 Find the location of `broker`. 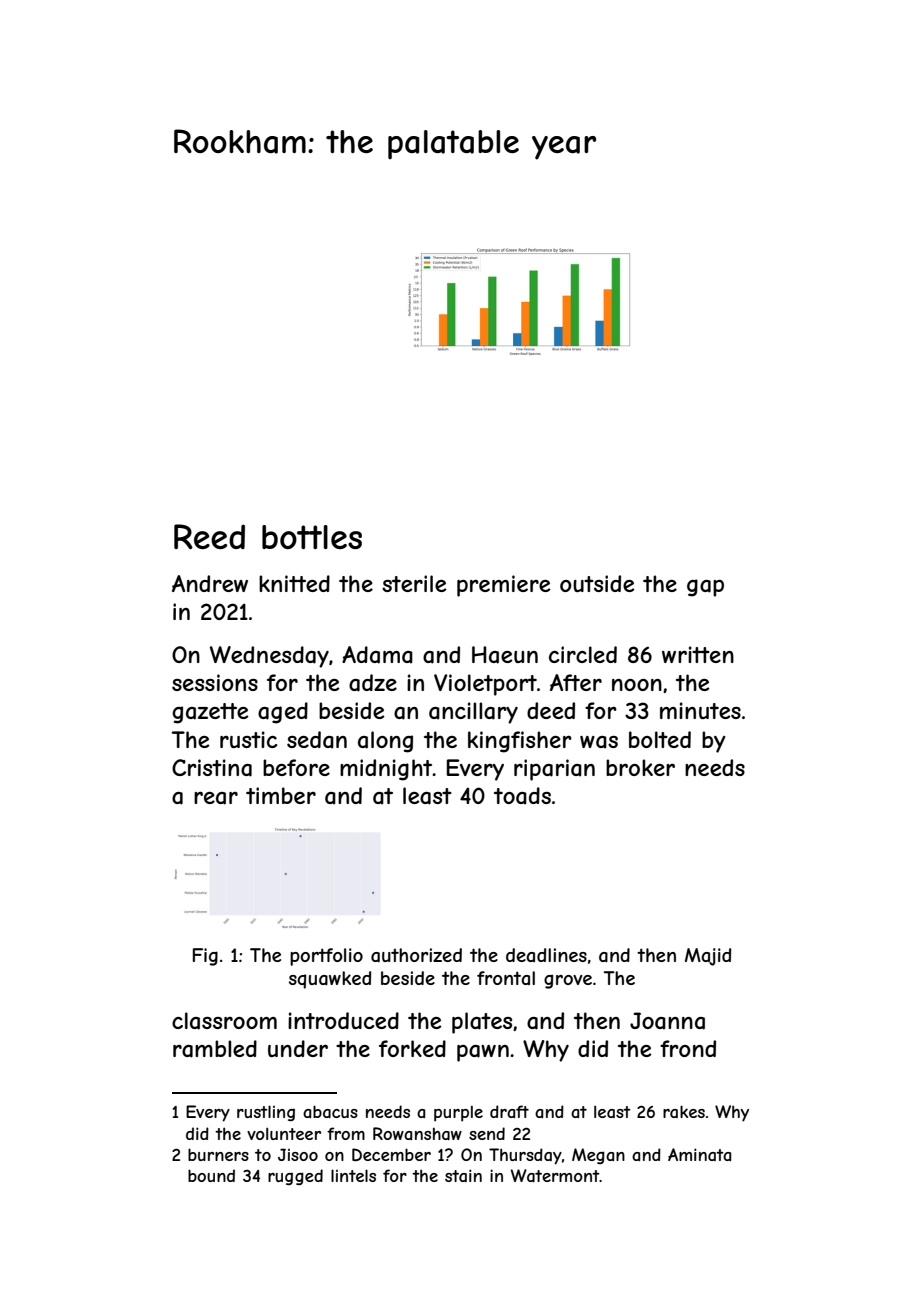

broker is located at coordinates (640, 767).
